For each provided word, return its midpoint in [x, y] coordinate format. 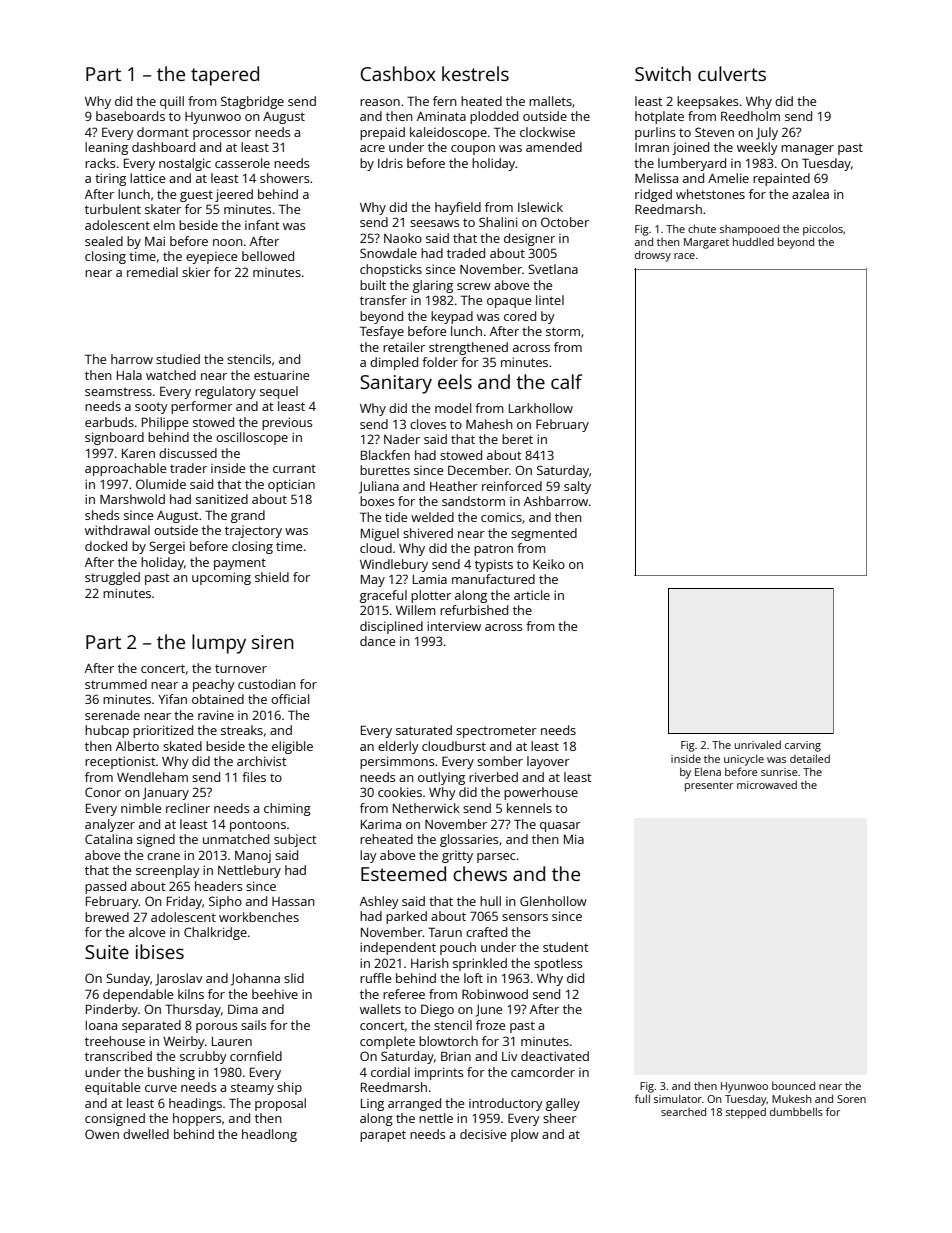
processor [222, 135]
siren [273, 642]
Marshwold [132, 499]
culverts [732, 73]
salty [577, 487]
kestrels [475, 73]
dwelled [146, 1134]
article [532, 595]
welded [432, 517]
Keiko [549, 564]
